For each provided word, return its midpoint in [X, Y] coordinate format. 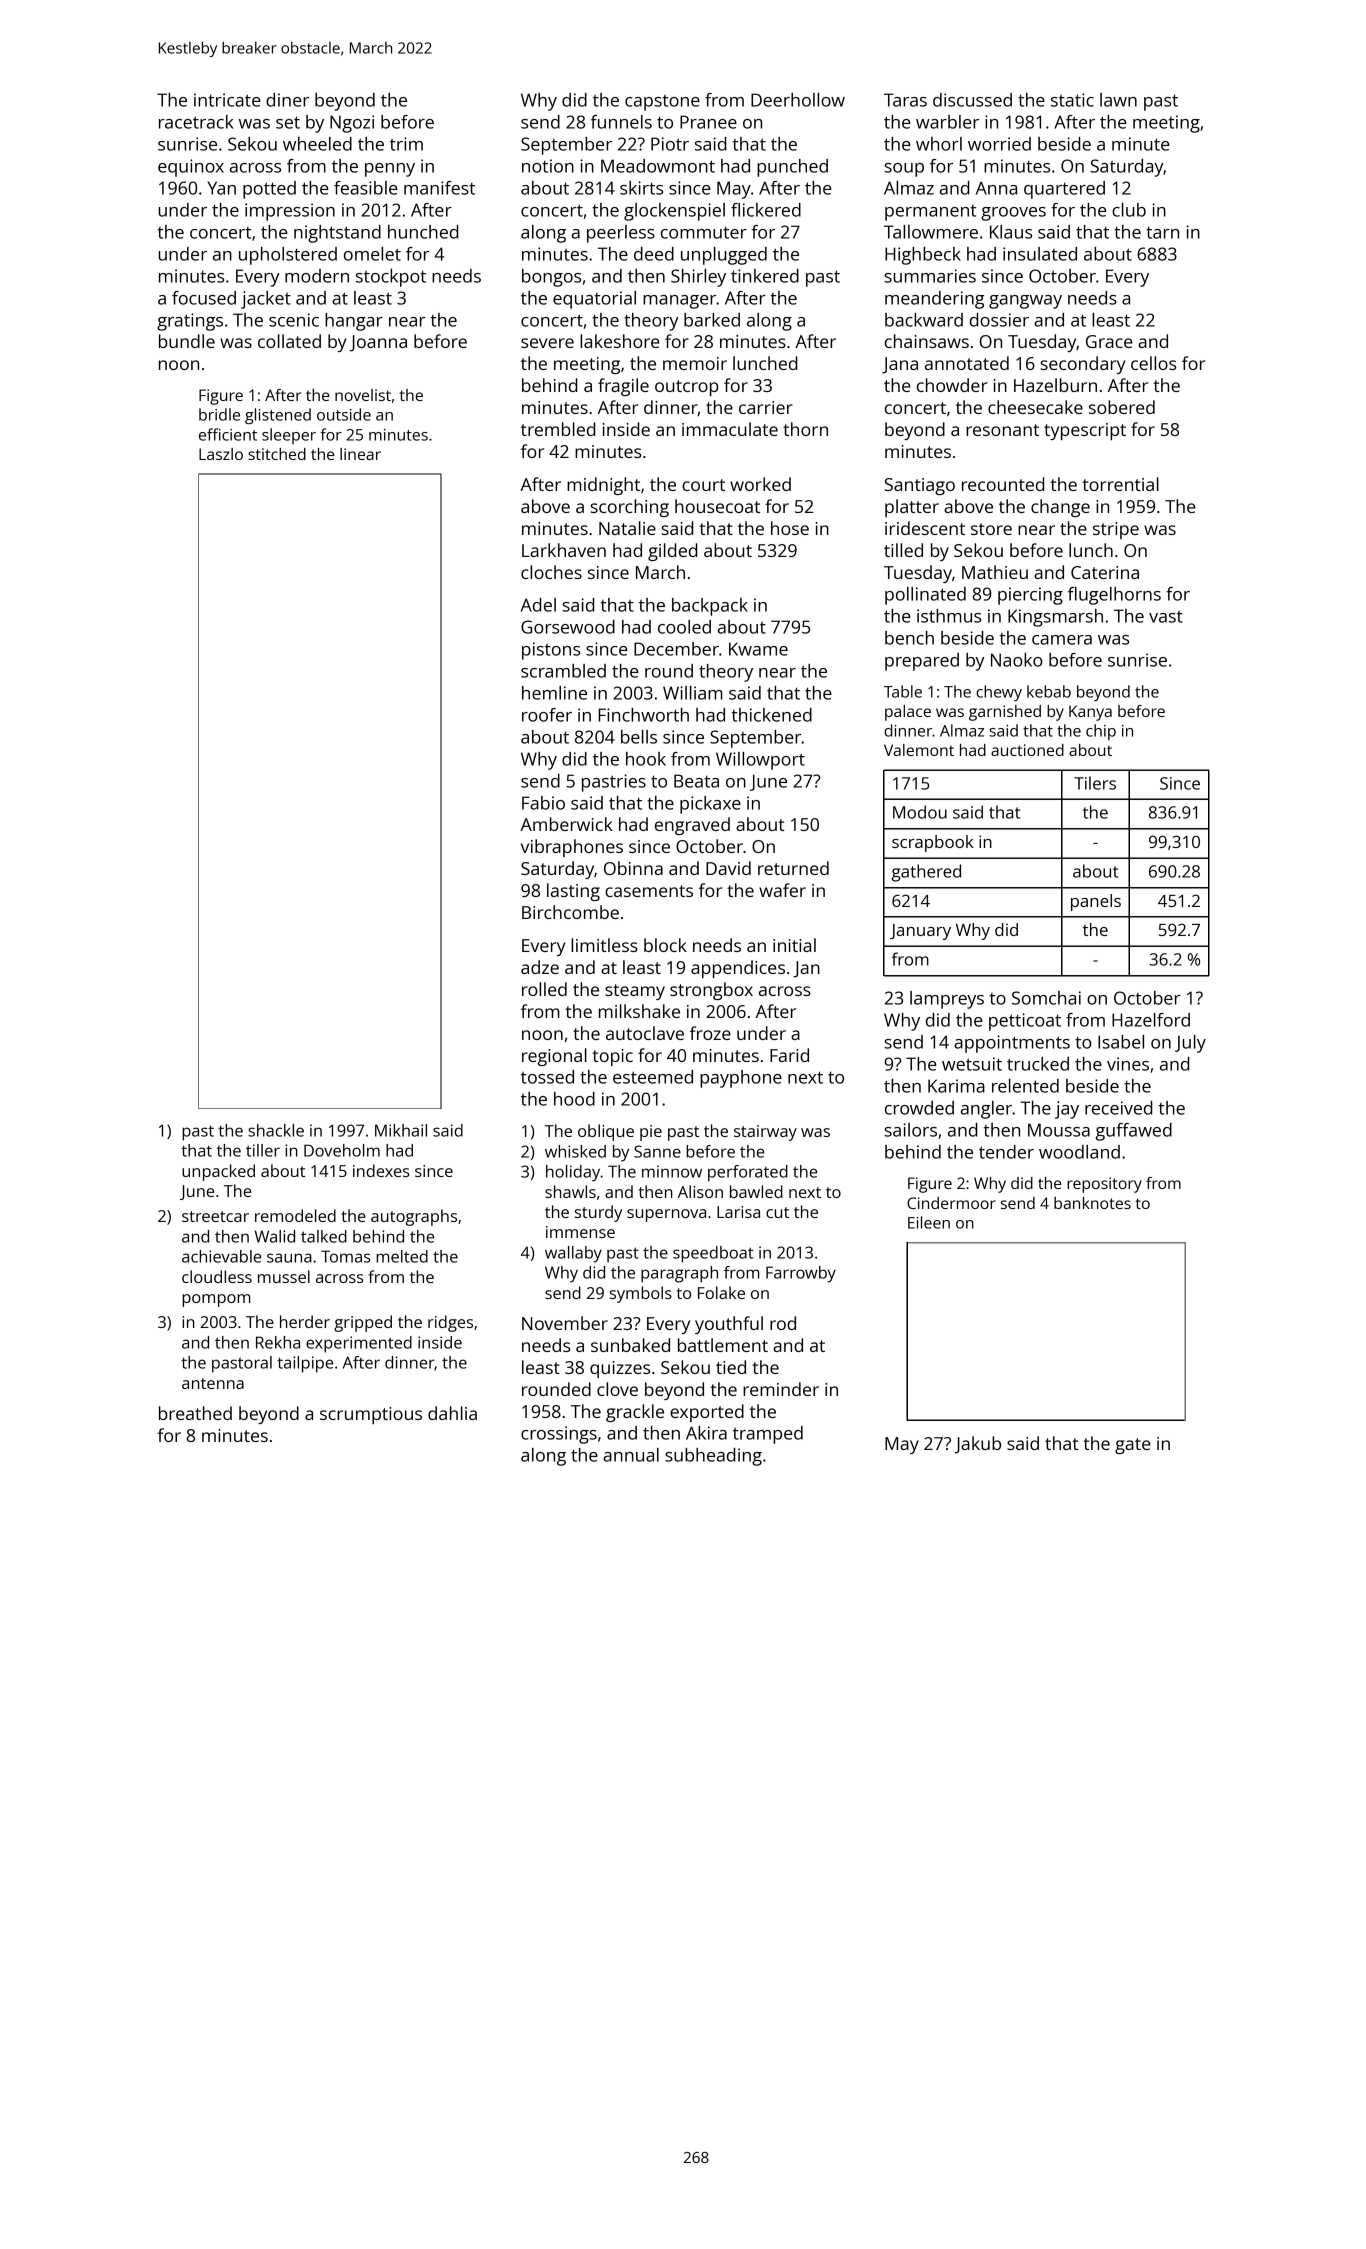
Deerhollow [798, 100]
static [1072, 100]
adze [540, 967]
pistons [551, 651]
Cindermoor [951, 1203]
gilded [672, 552]
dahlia [452, 1413]
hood [574, 1099]
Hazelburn [1055, 385]
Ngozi [352, 124]
